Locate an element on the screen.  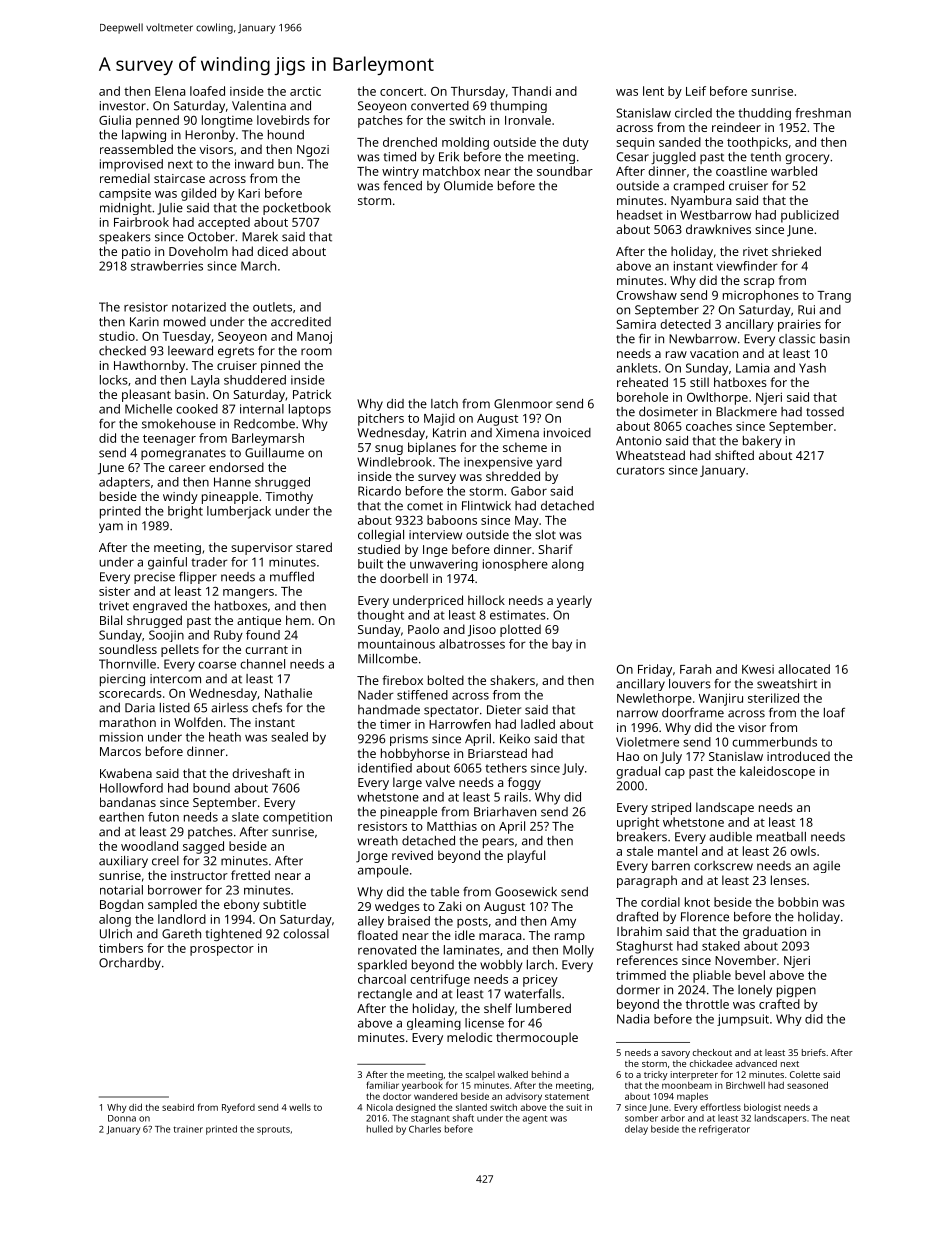
Olumide is located at coordinates (468, 186).
